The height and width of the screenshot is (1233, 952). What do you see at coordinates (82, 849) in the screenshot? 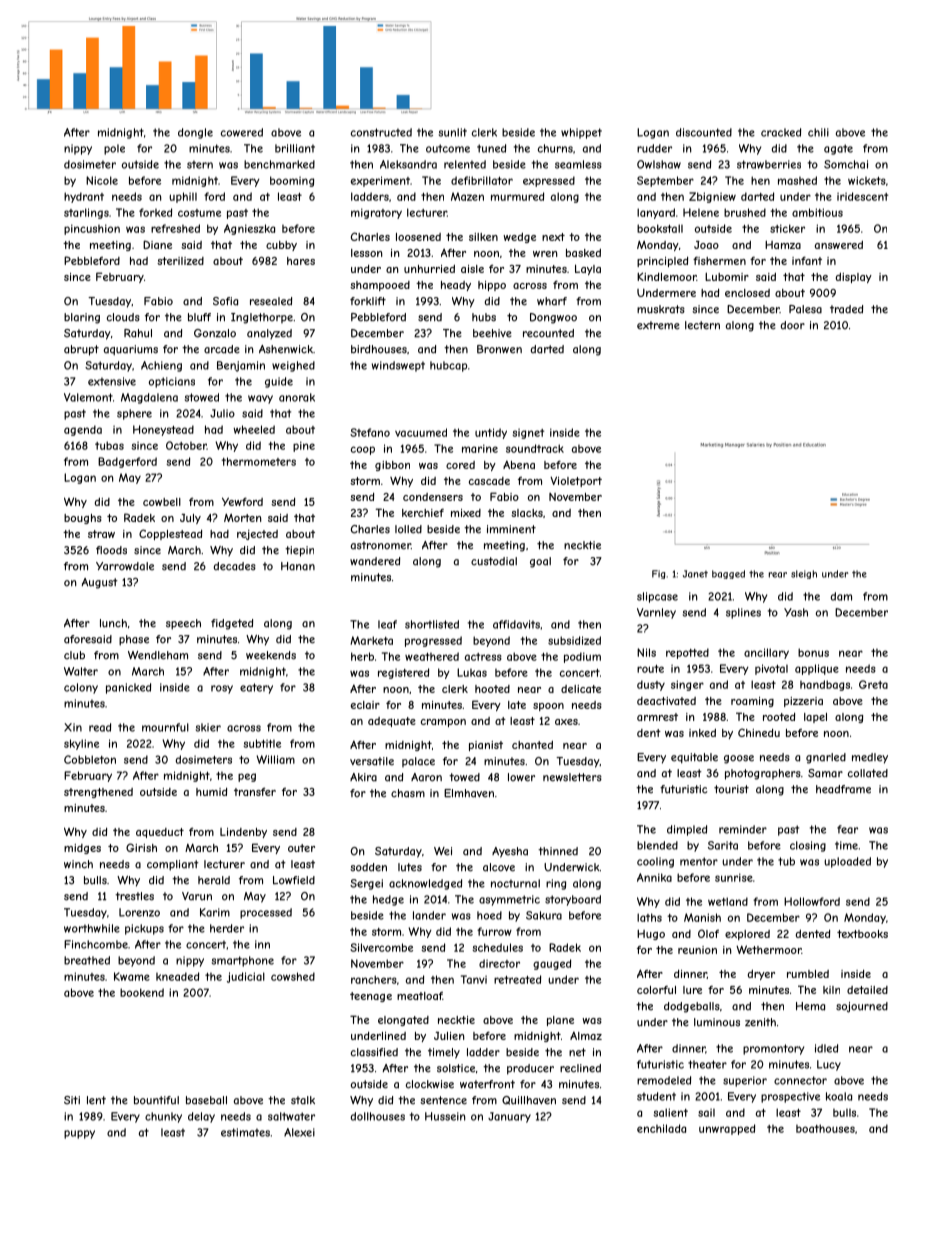
I see `midges` at bounding box center [82, 849].
